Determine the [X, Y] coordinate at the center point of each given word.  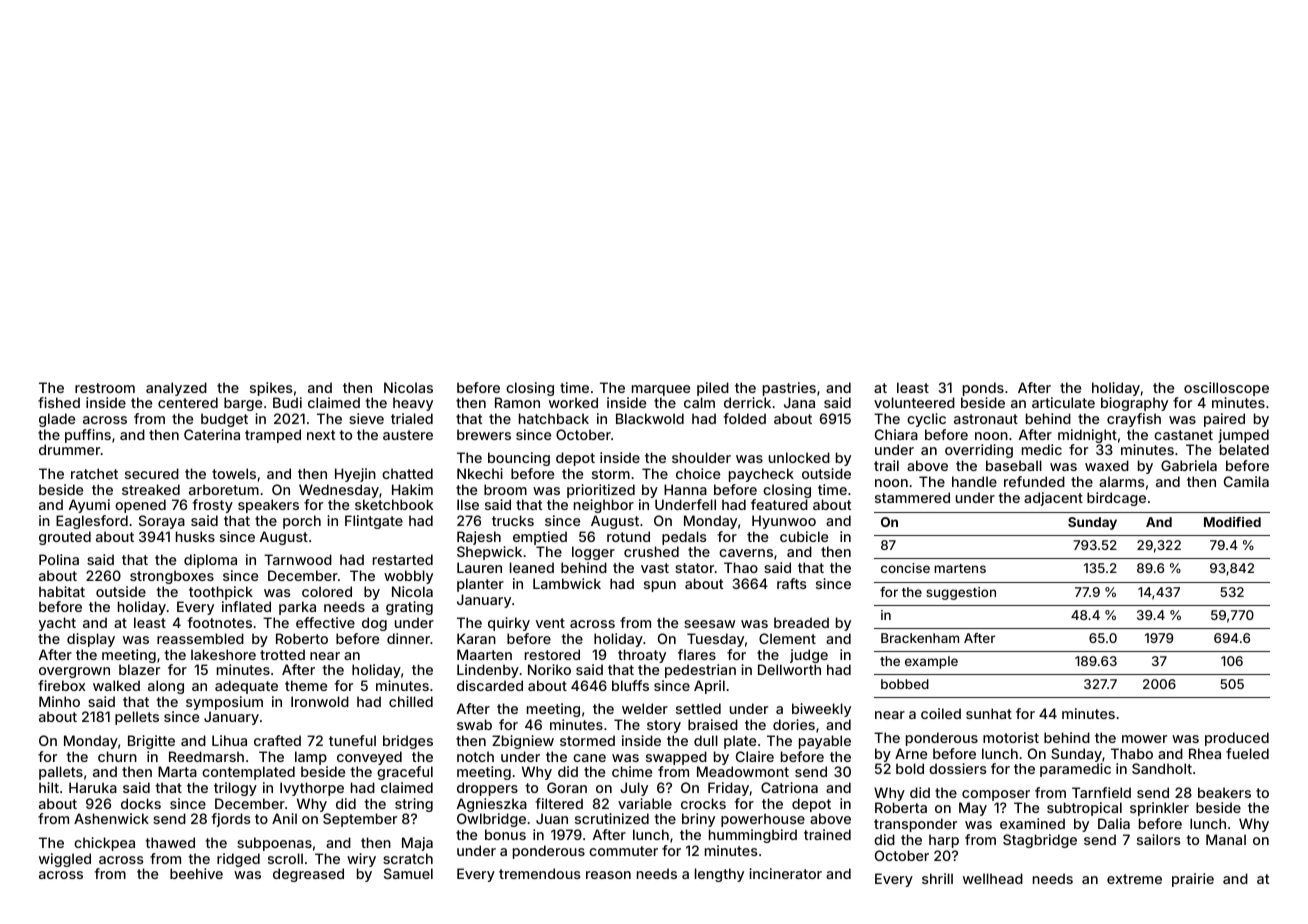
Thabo [1132, 753]
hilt [49, 787]
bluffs [630, 685]
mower [1144, 739]
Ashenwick [111, 818]
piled [713, 389]
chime [632, 771]
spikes [271, 389]
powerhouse [763, 820]
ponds [983, 389]
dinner [408, 638]
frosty [212, 506]
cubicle [804, 536]
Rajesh [479, 538]
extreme [1134, 879]
